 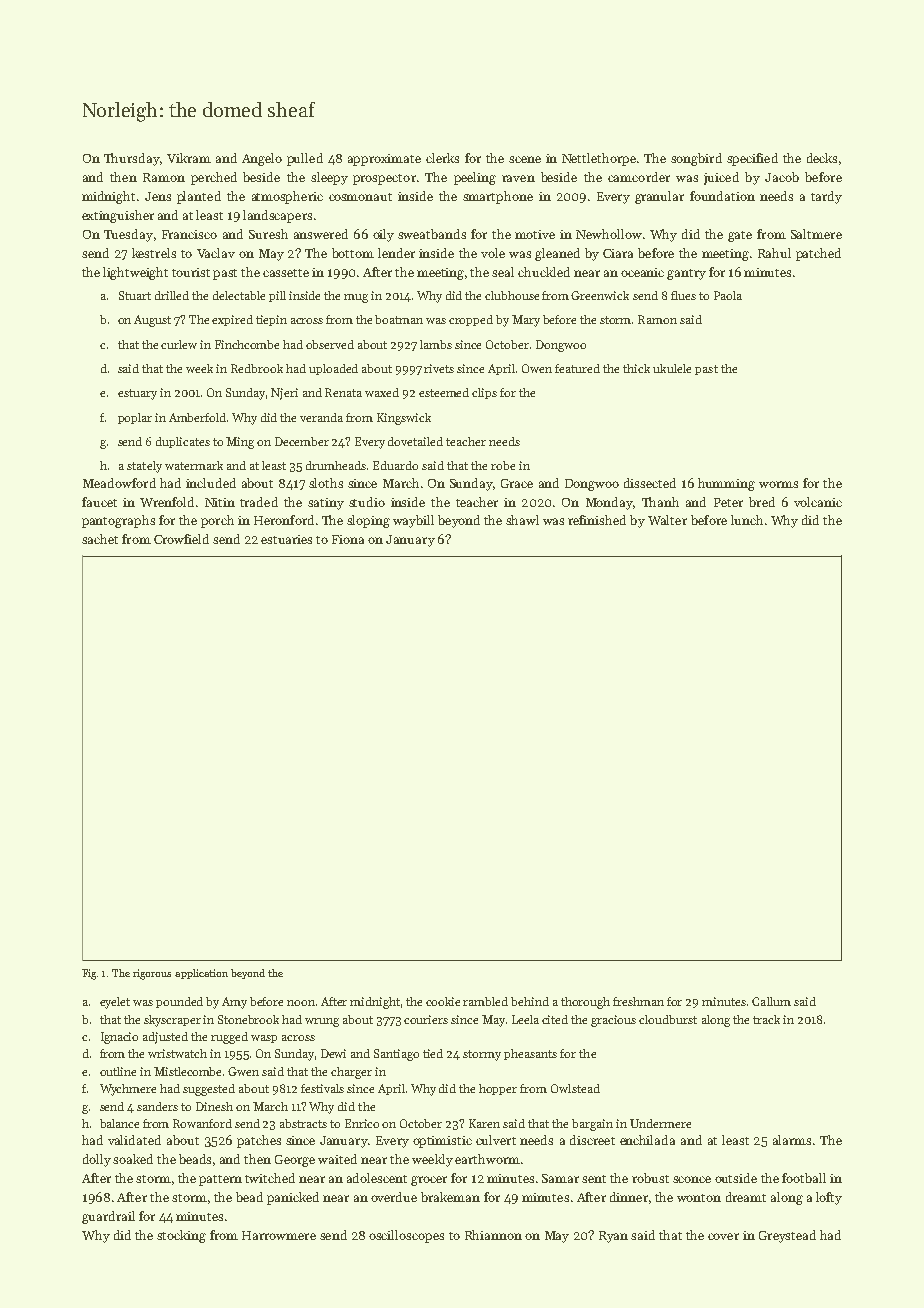 I want to click on ukulele, so click(x=672, y=368).
